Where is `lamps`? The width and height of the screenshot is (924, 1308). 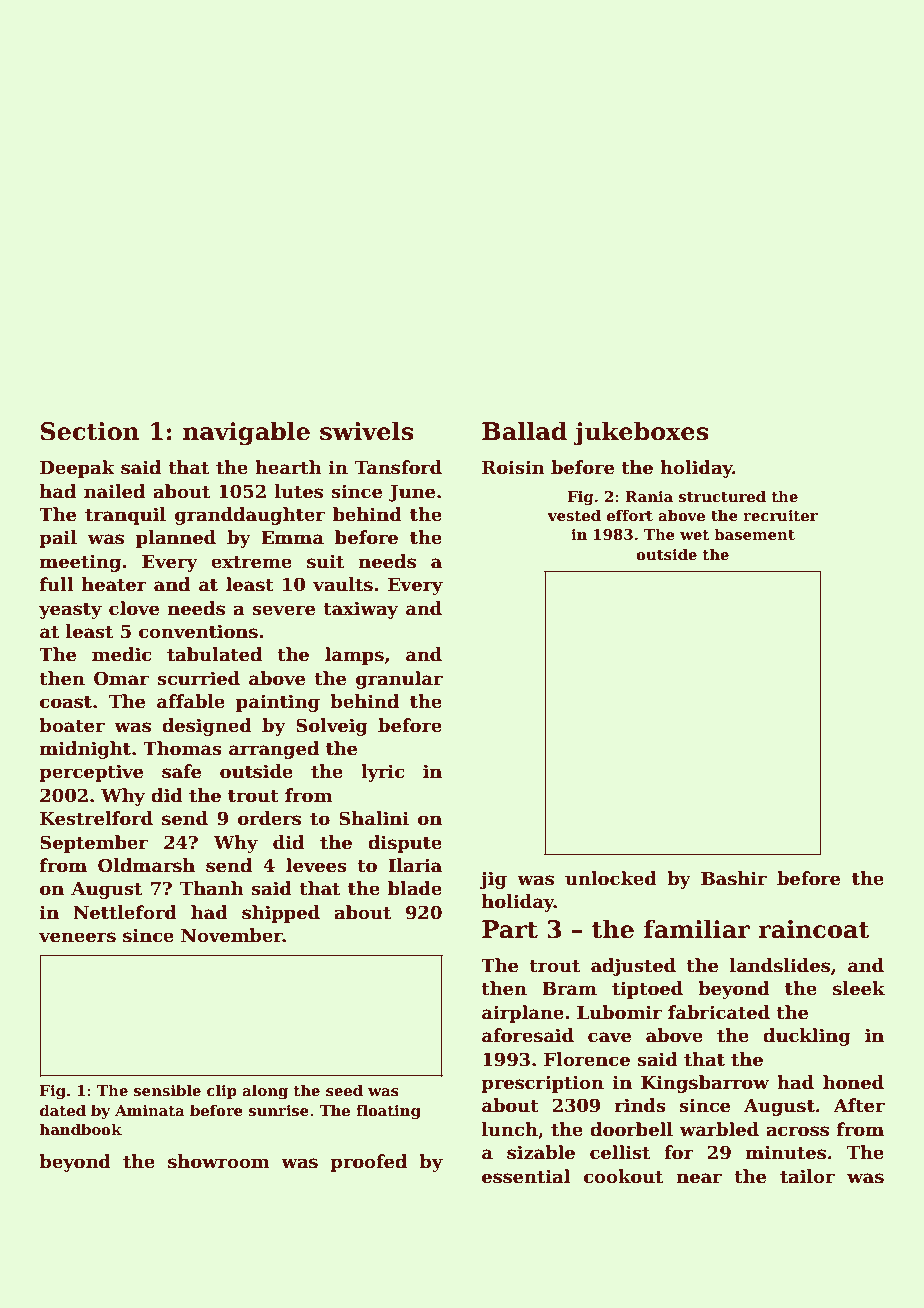 lamps is located at coordinates (354, 656).
